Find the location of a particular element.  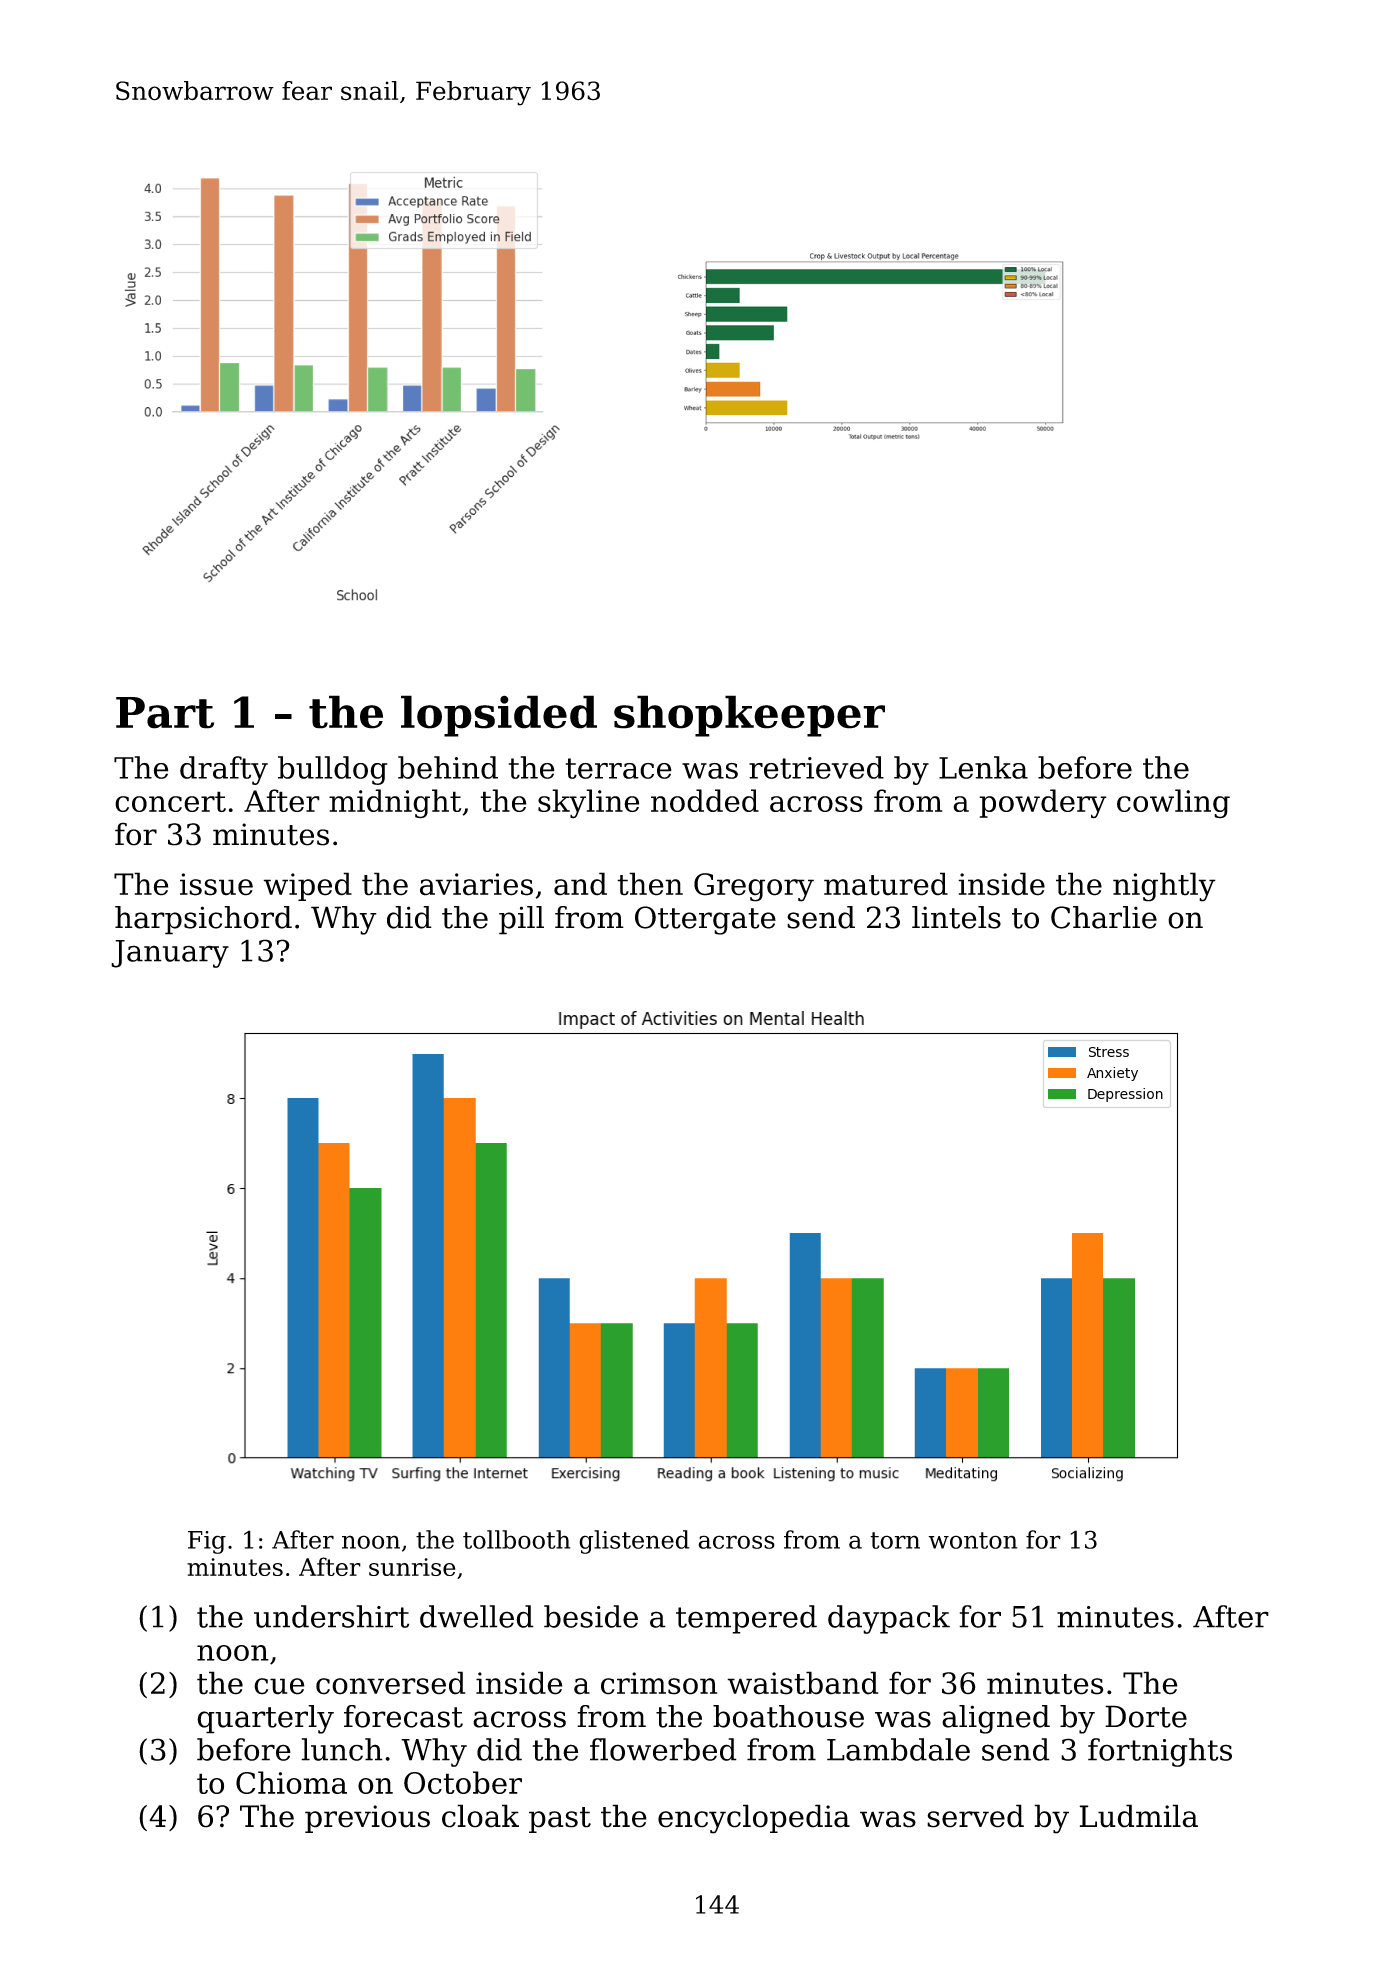

cowling is located at coordinates (1173, 804).
